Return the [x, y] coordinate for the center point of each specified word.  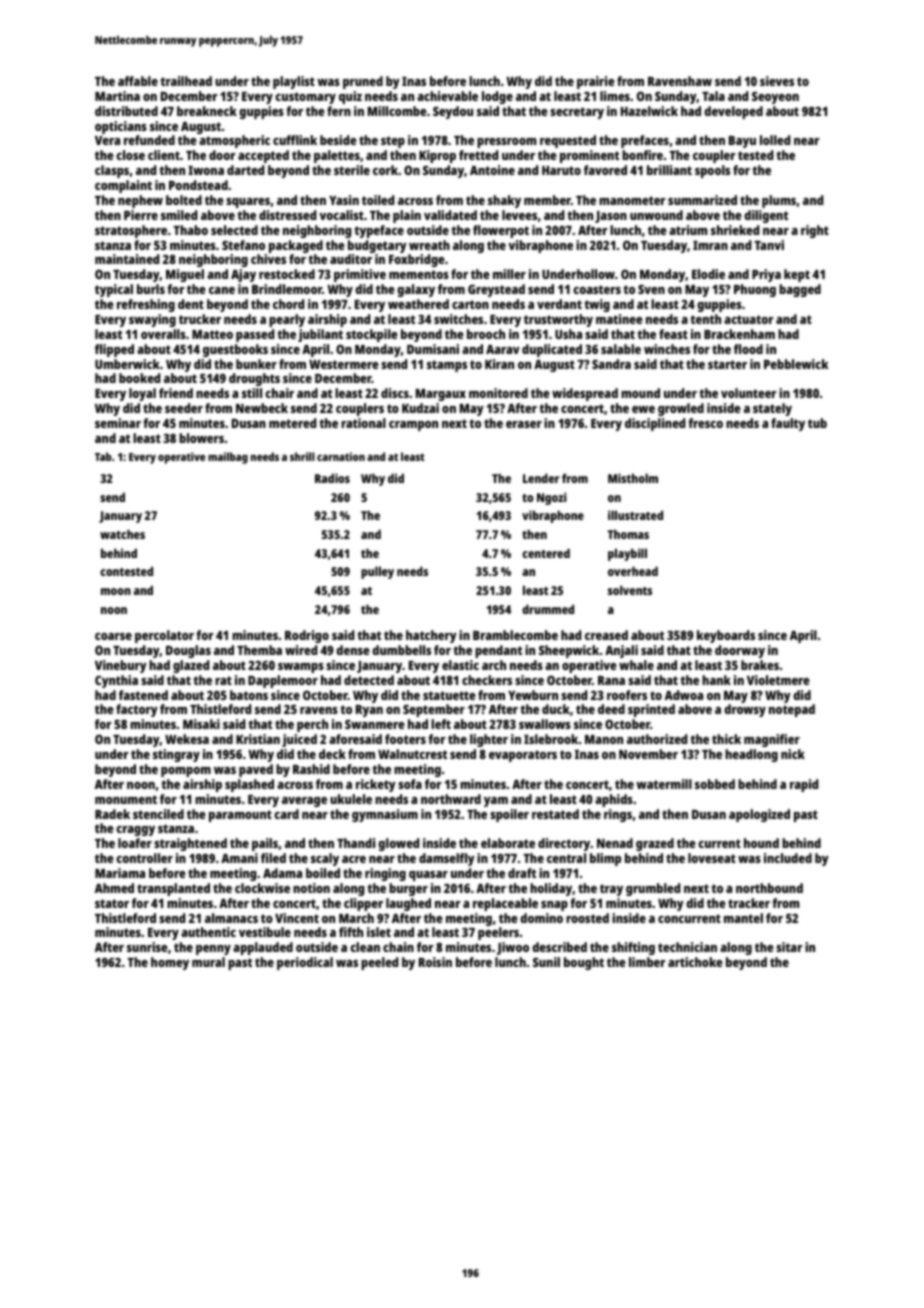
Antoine [492, 170]
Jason [611, 217]
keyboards [726, 636]
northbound [769, 888]
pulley [377, 572]
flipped [114, 350]
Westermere [344, 364]
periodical [305, 963]
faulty [788, 424]
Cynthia [116, 681]
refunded [149, 140]
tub [817, 423]
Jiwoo [513, 948]
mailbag [228, 458]
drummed [548, 609]
